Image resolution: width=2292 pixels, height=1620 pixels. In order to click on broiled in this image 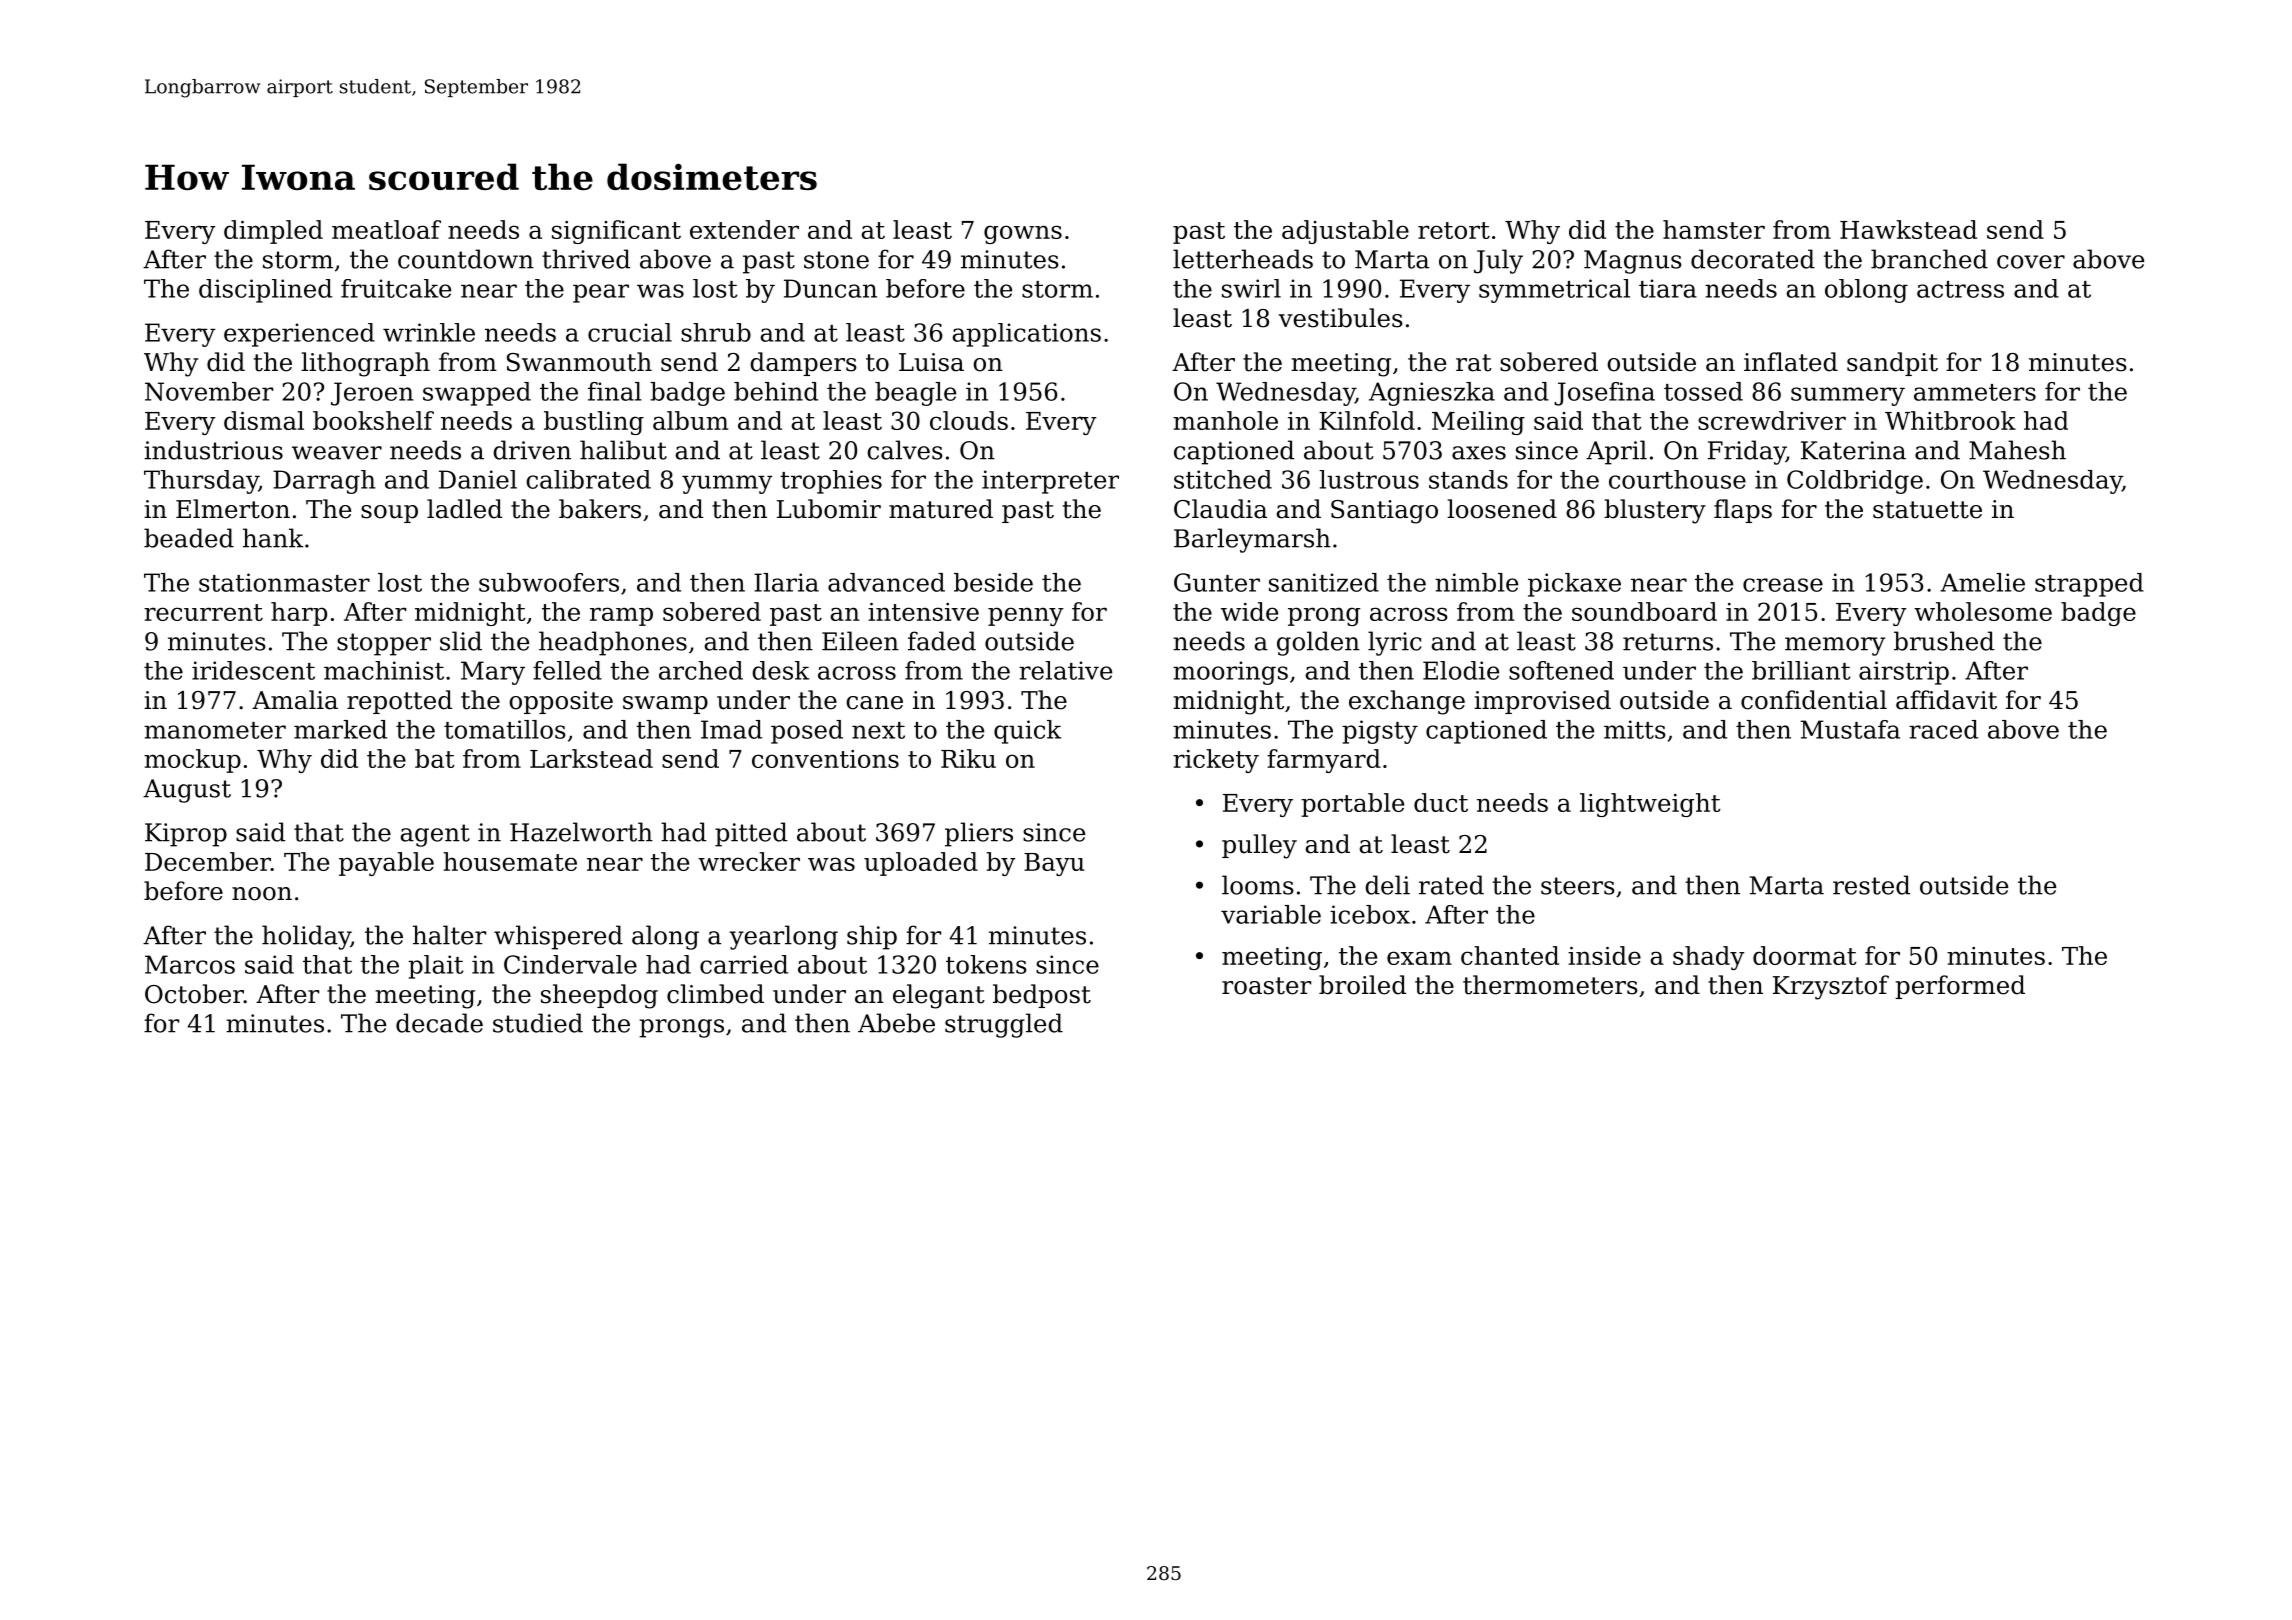, I will do `click(1362, 985)`.
